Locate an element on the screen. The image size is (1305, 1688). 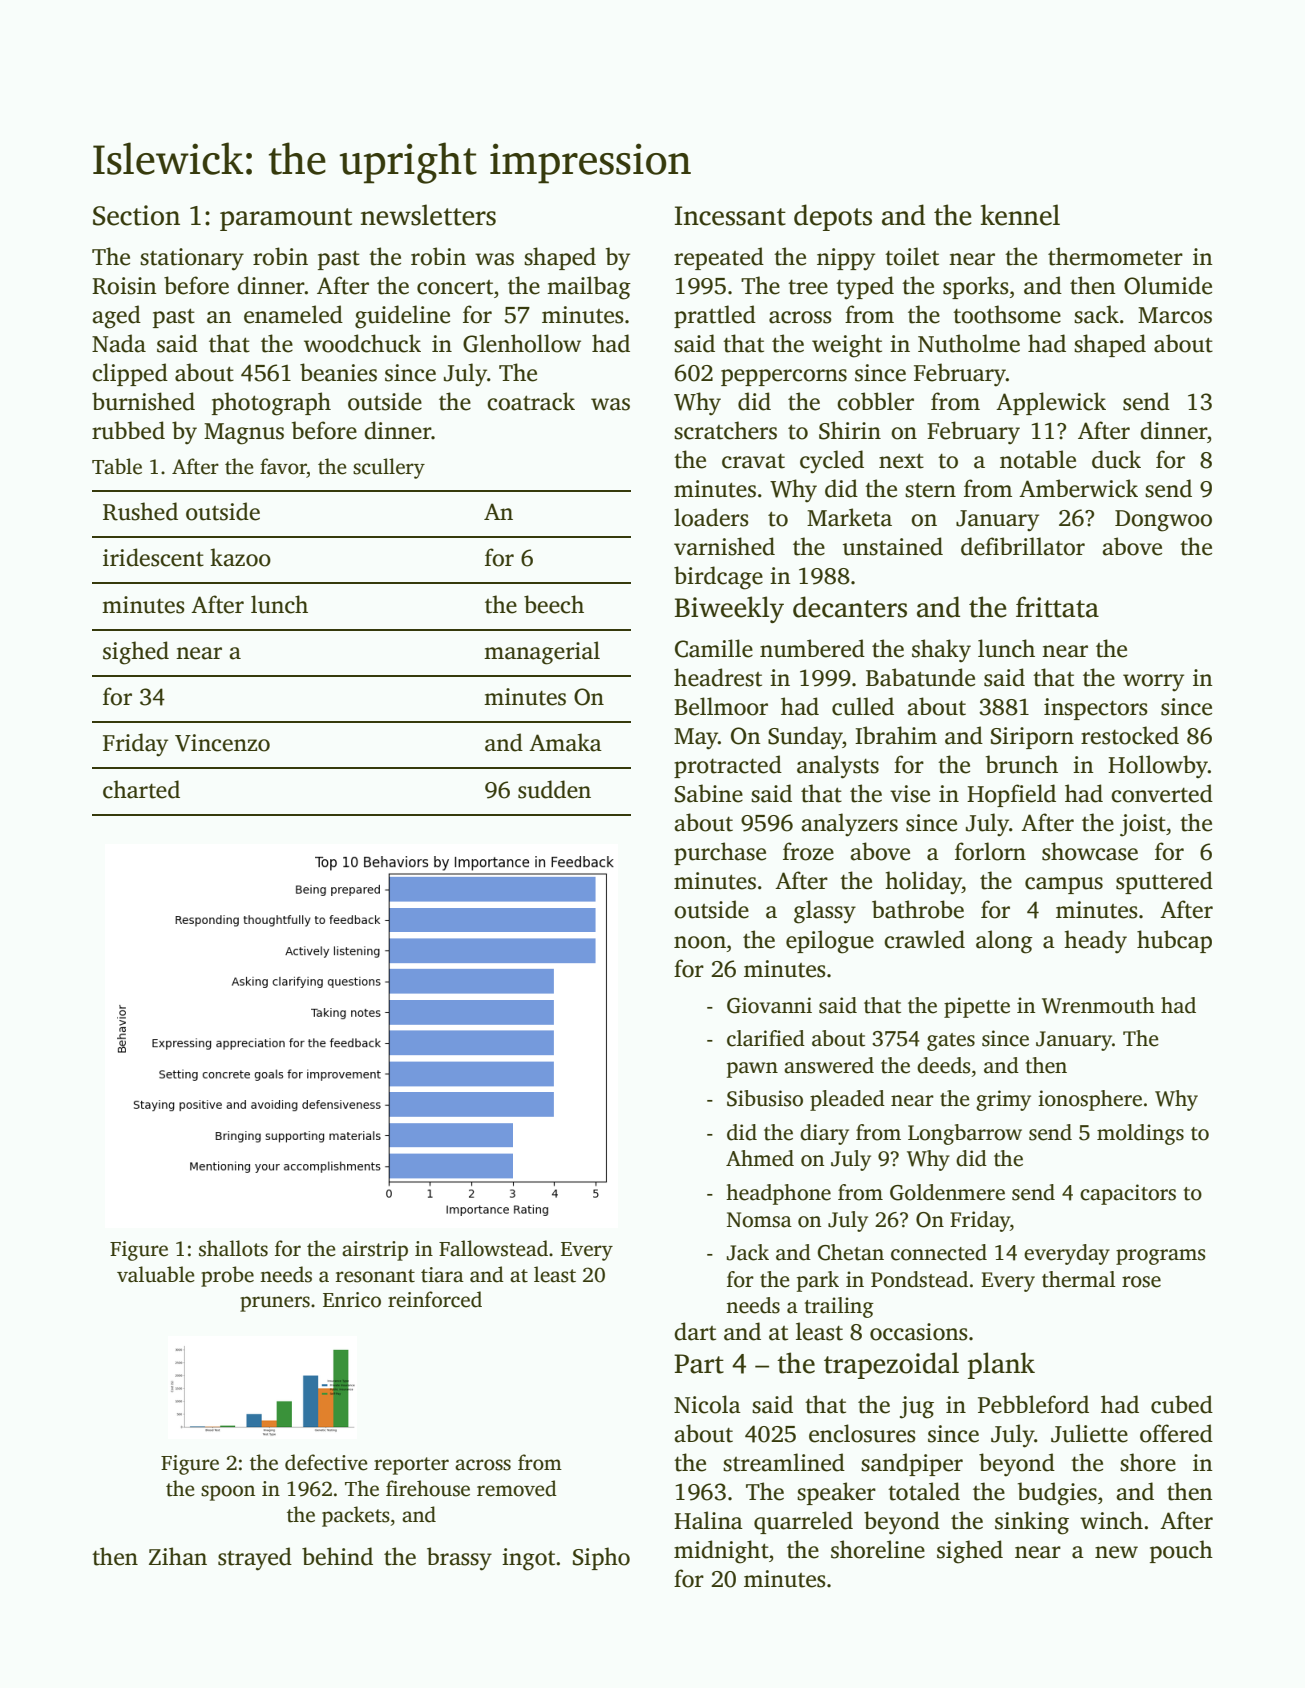
Incessant is located at coordinates (730, 216).
